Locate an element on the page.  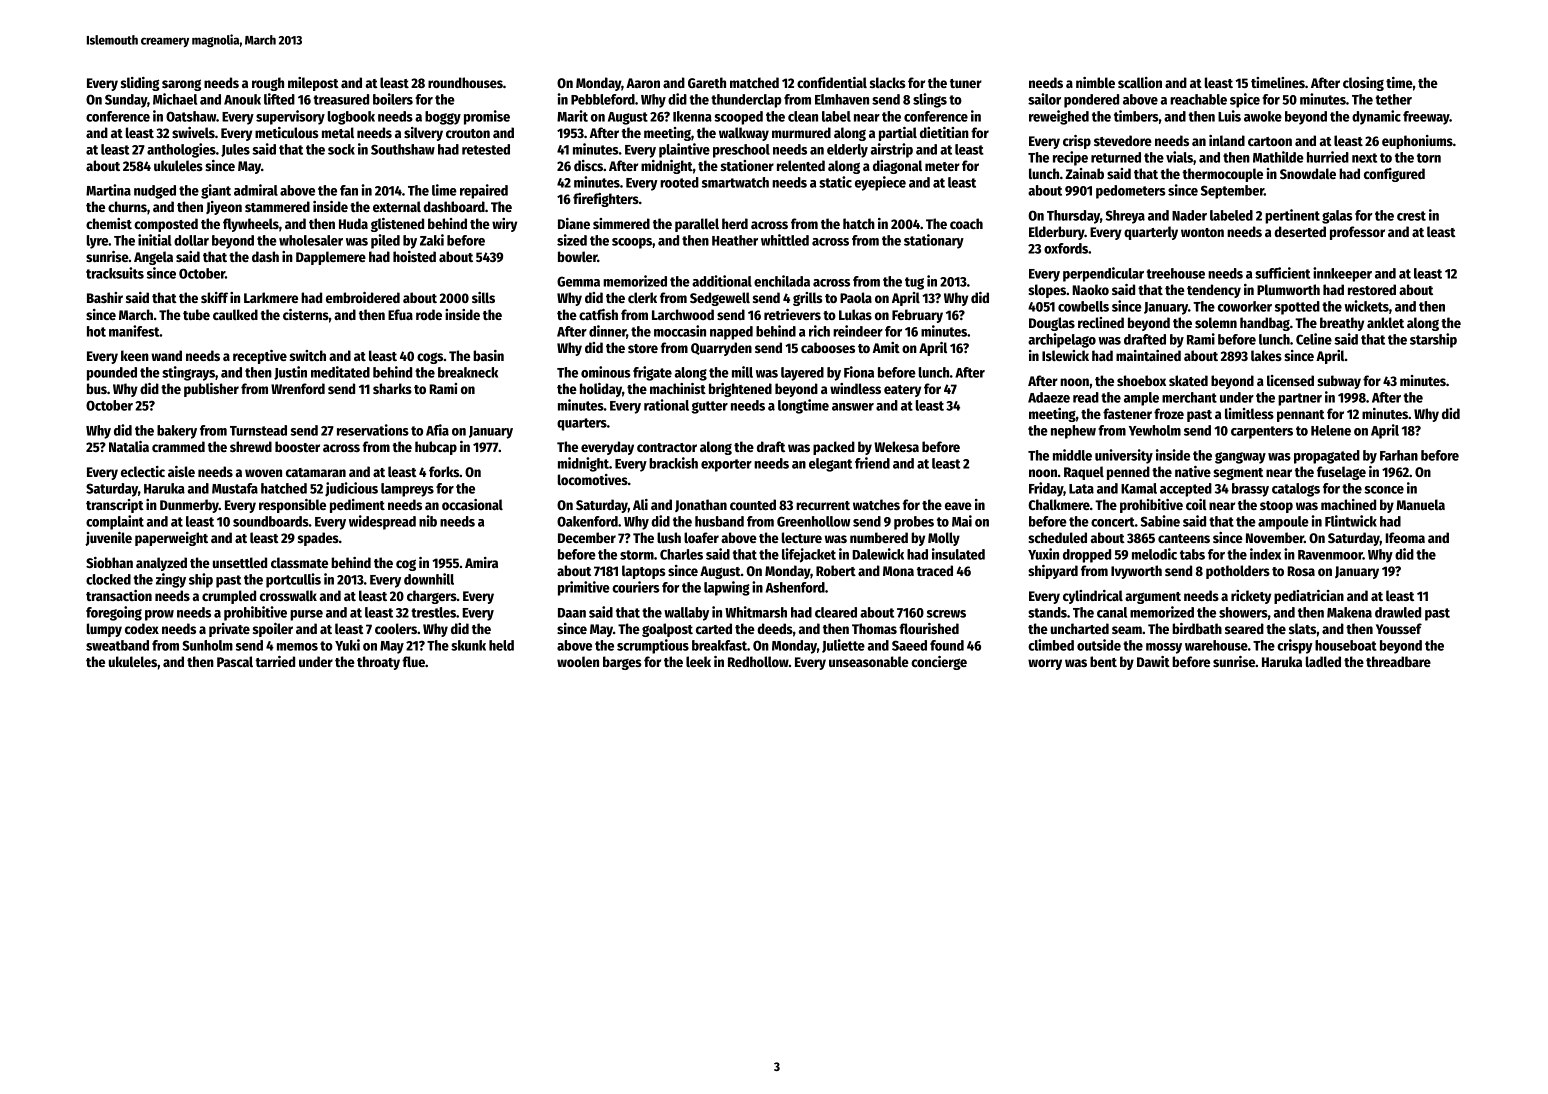
reweighed is located at coordinates (1059, 117).
